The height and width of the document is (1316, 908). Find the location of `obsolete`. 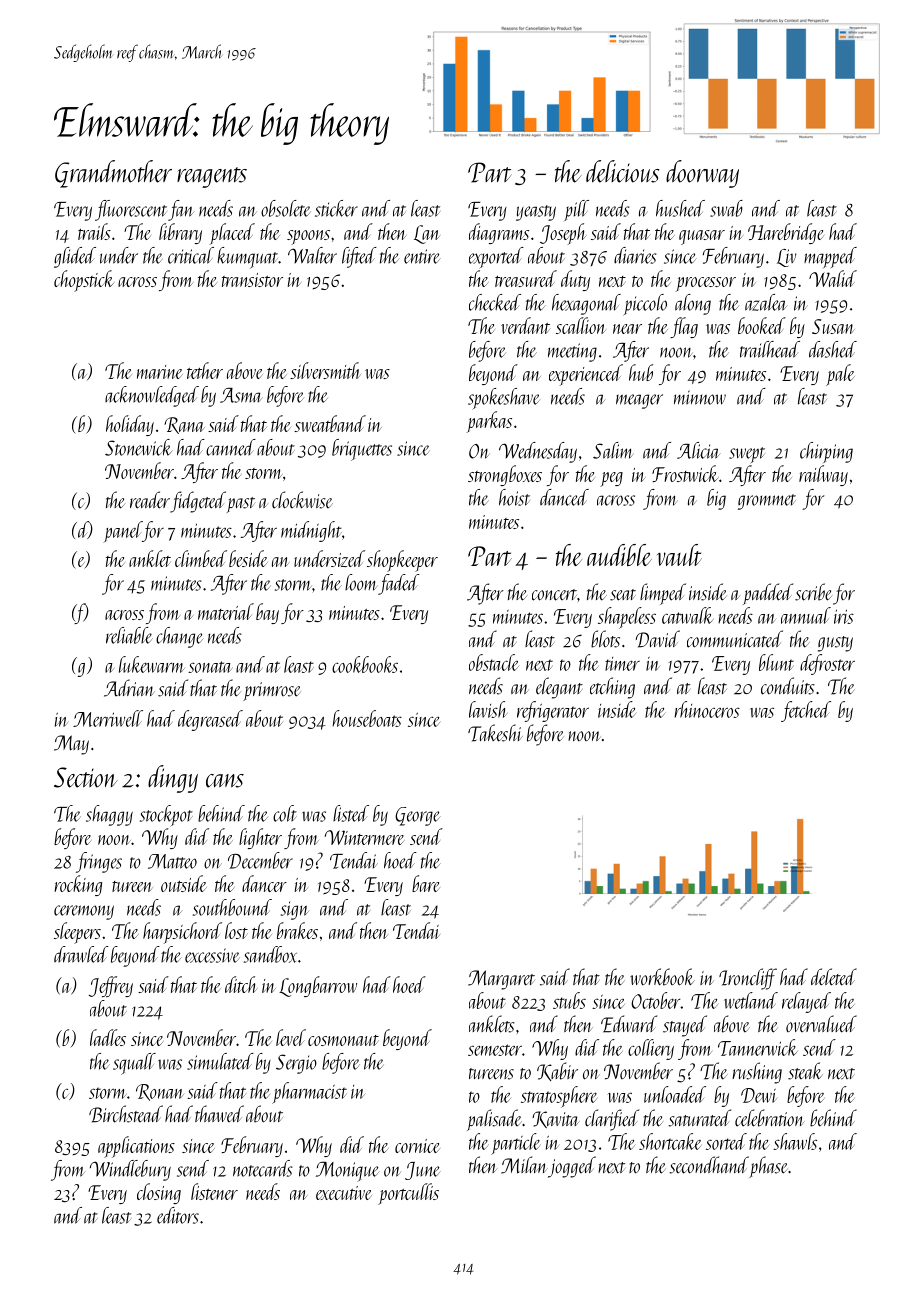

obsolete is located at coordinates (285, 208).
